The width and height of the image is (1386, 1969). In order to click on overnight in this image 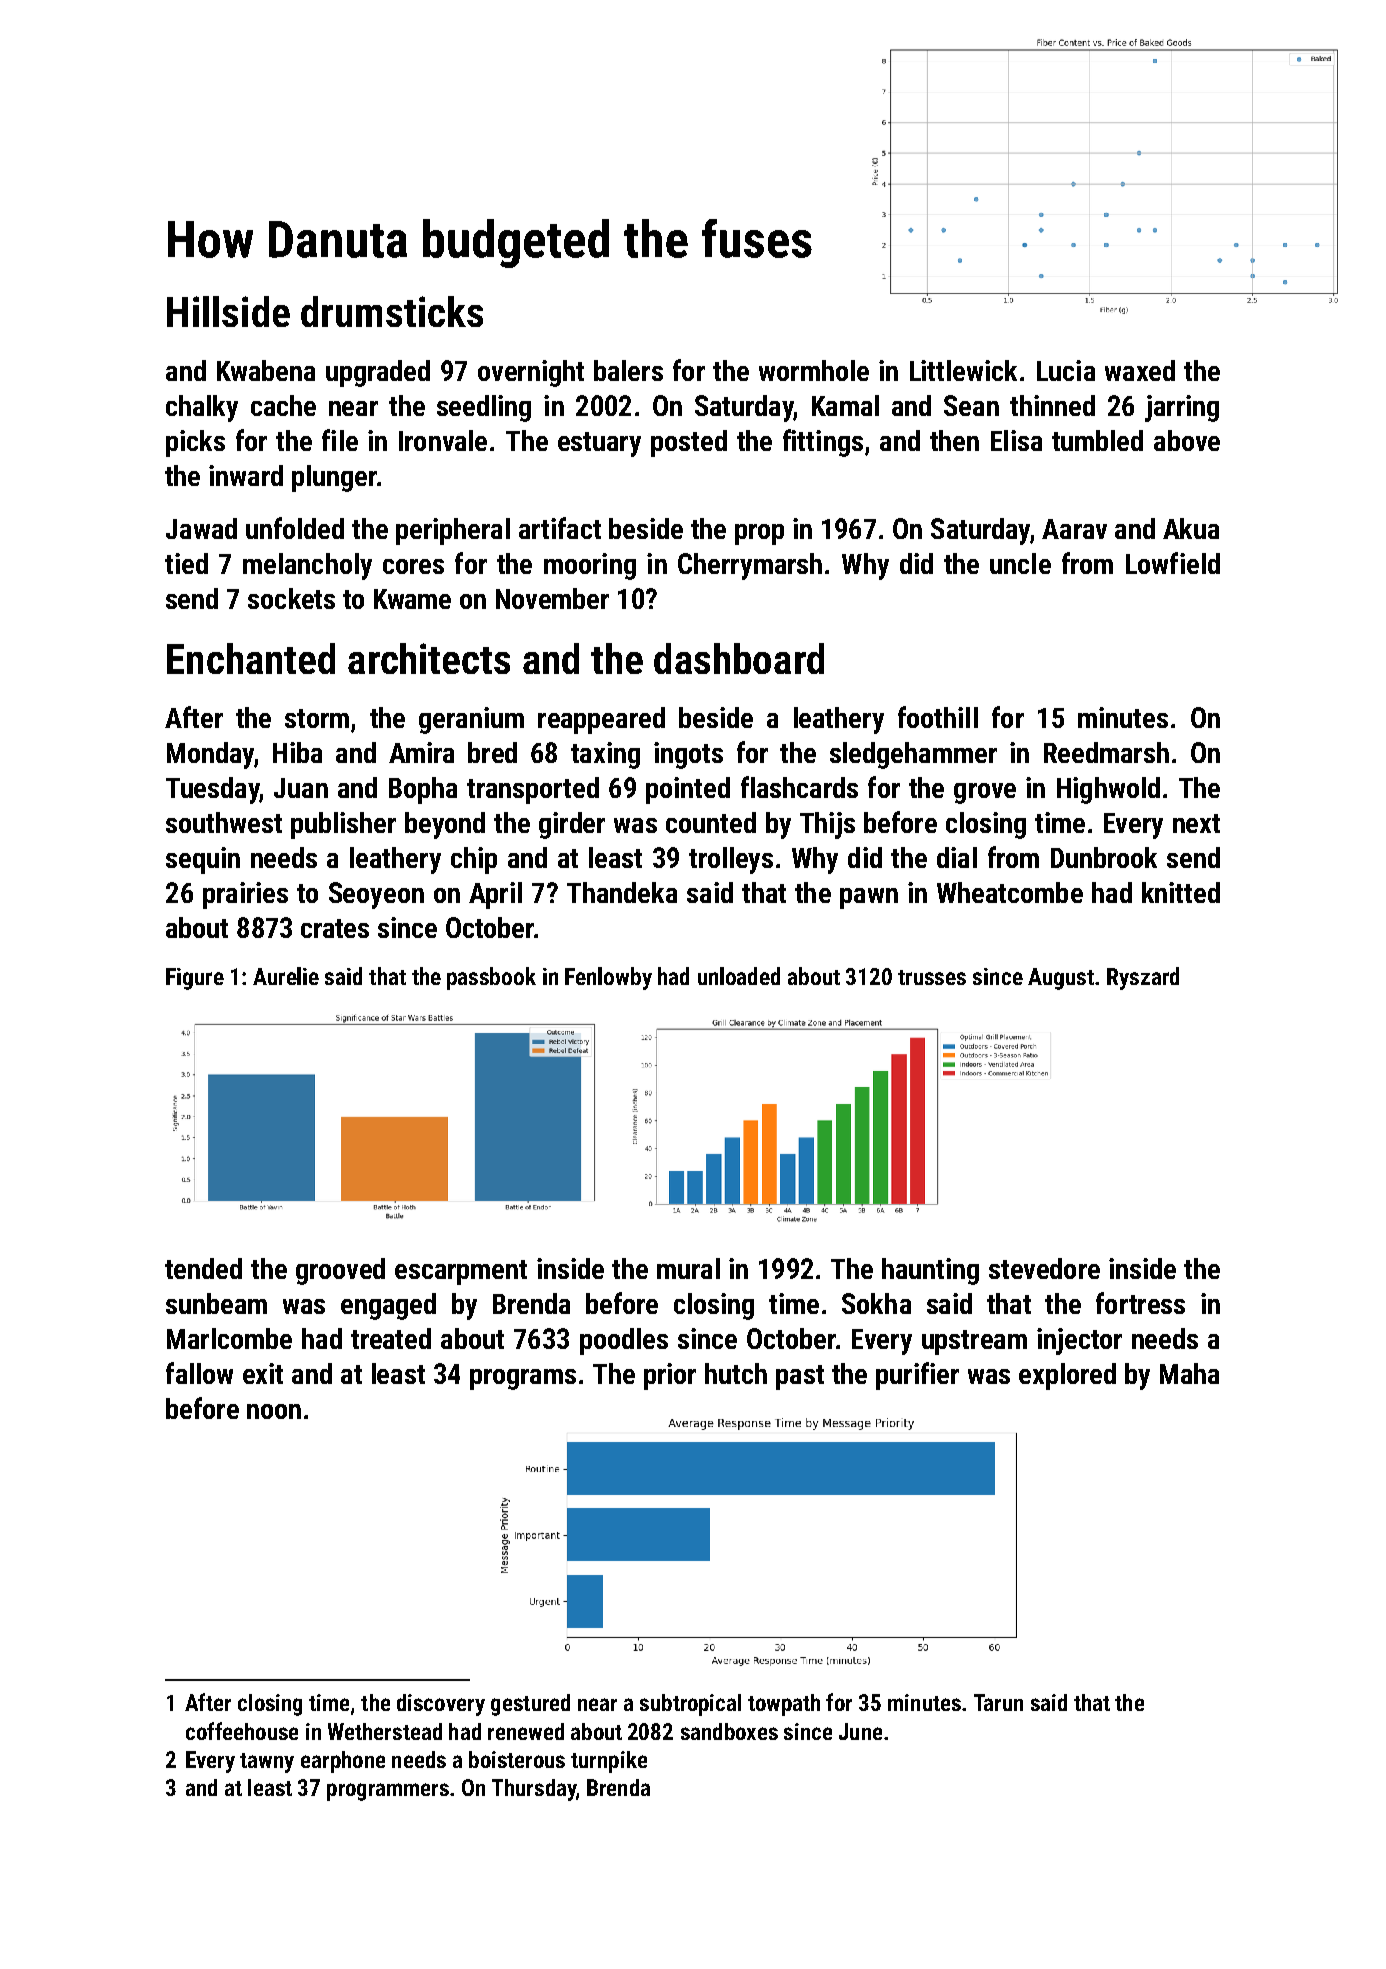, I will do `click(531, 373)`.
